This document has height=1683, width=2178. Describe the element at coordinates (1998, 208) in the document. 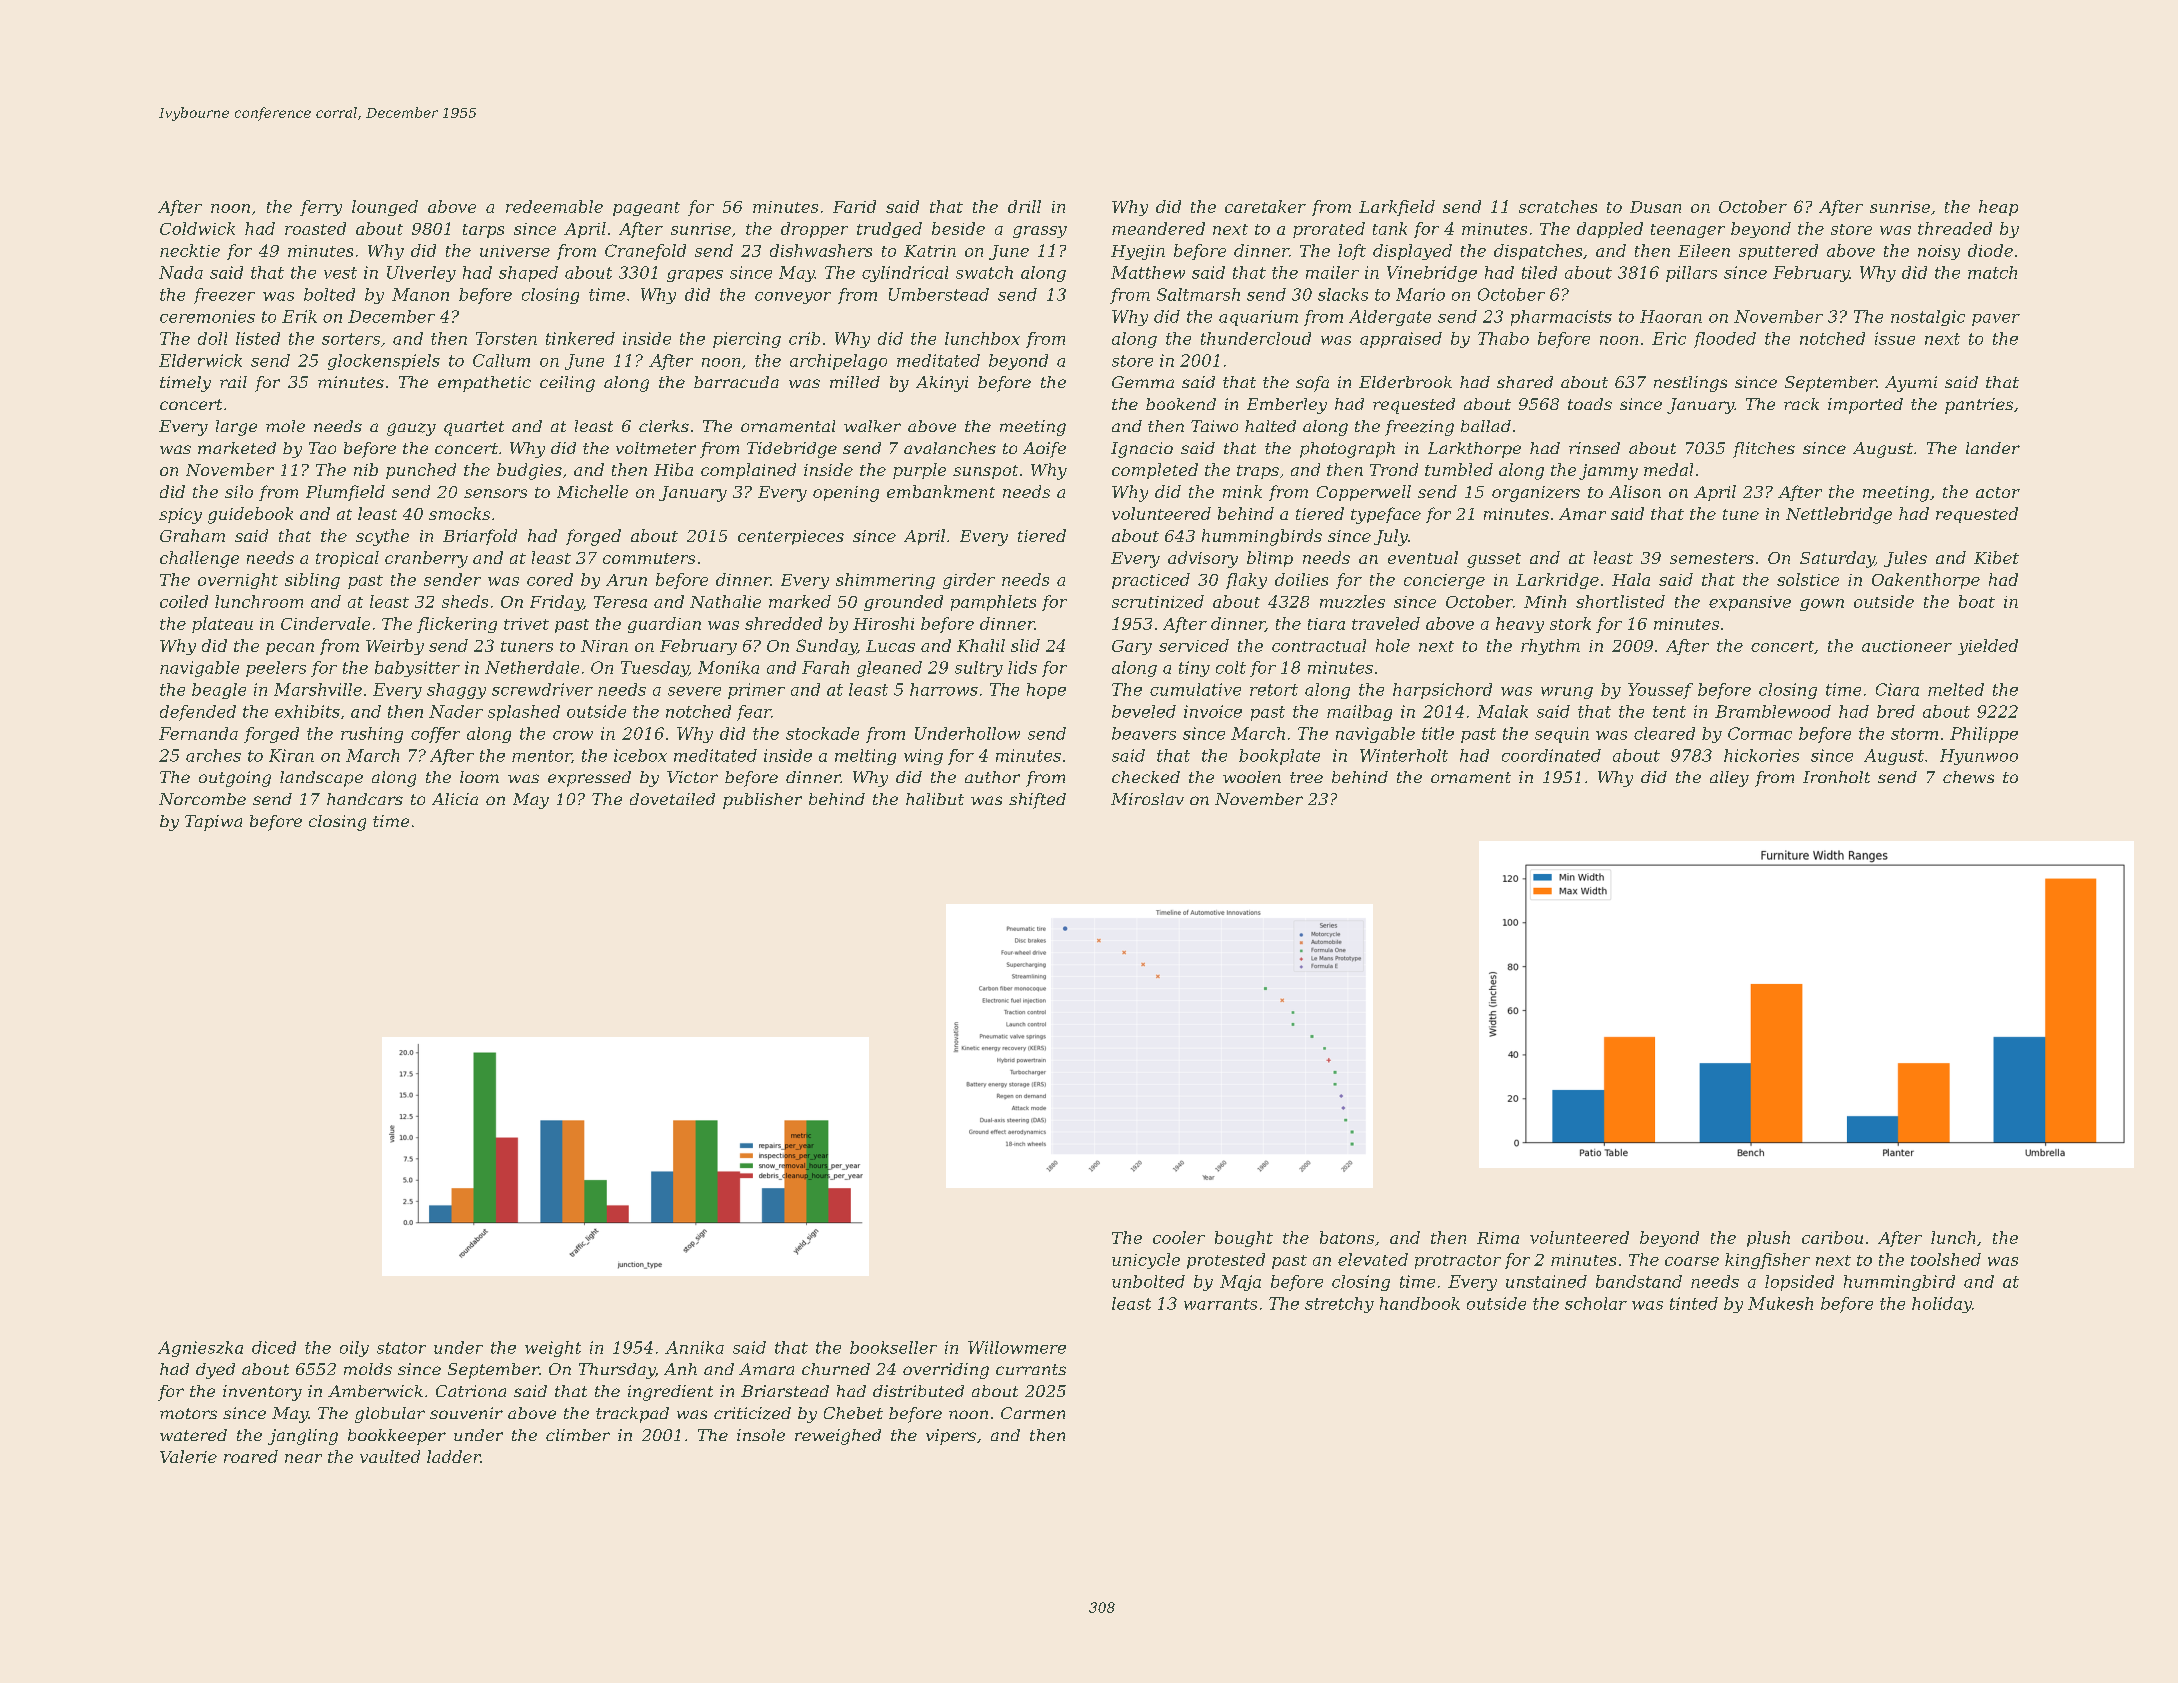

I see `heap` at that location.
